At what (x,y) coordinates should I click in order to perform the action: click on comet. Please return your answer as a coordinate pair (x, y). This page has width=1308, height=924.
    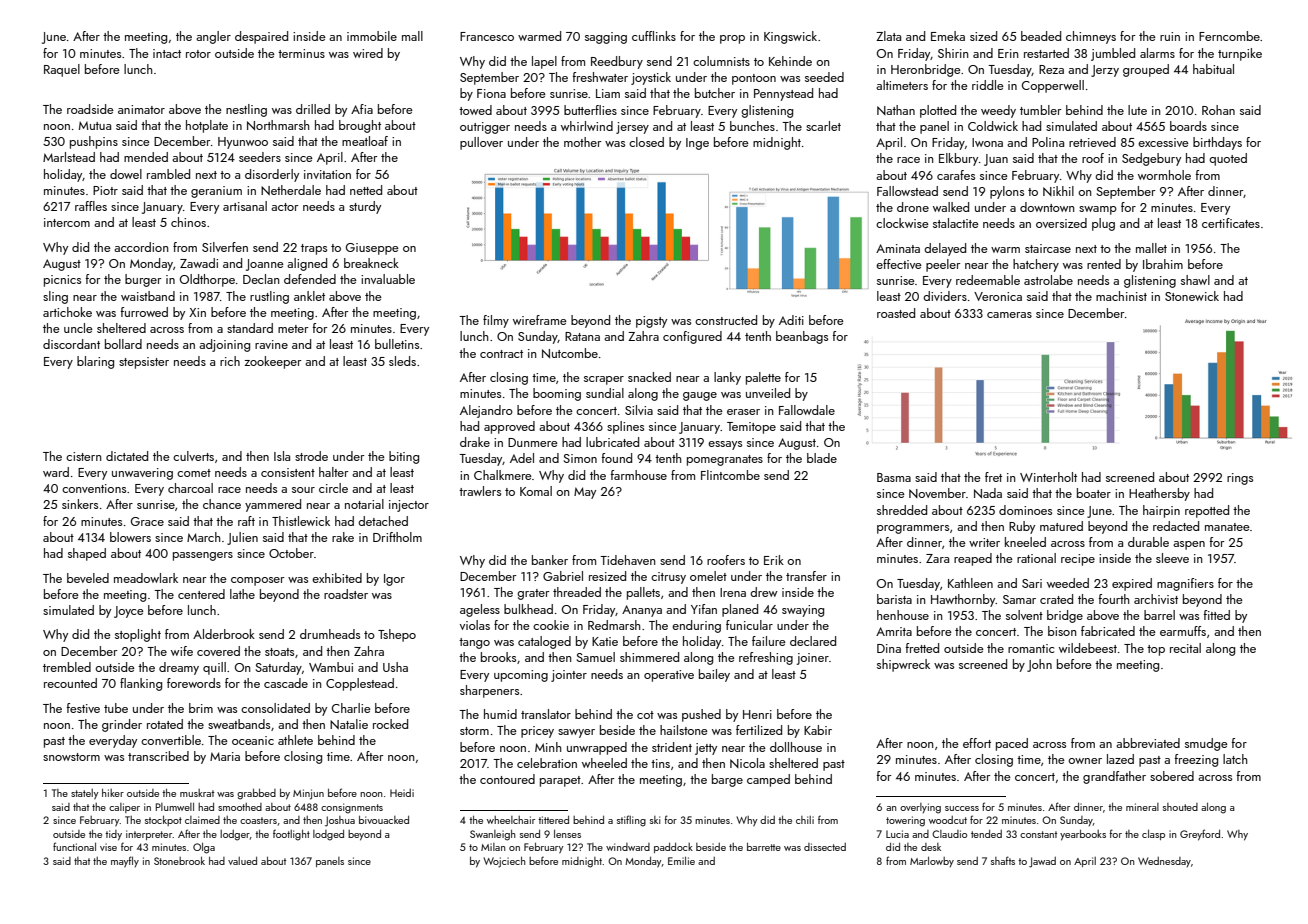
    Looking at the image, I should click on (194, 473).
